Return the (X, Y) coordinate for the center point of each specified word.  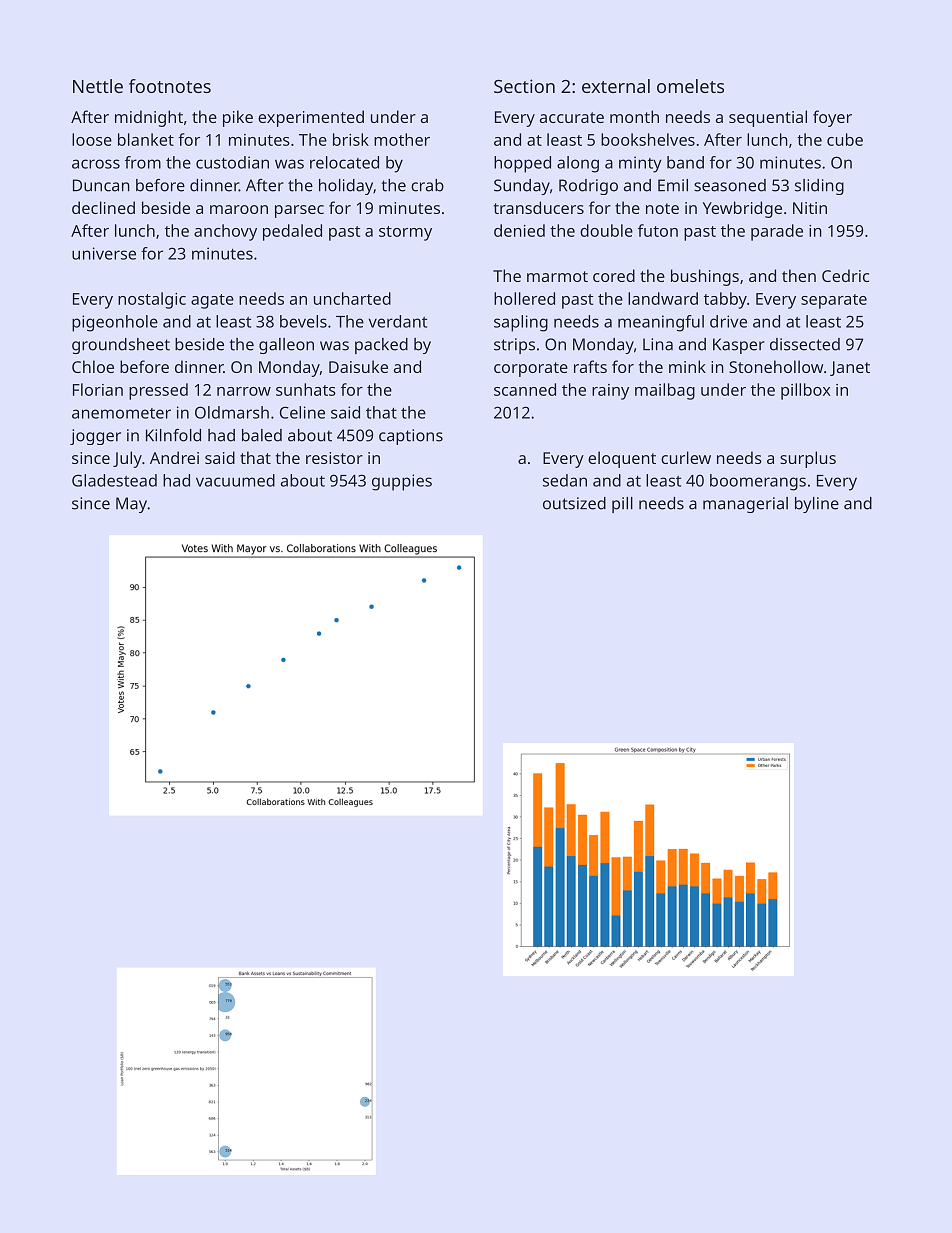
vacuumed (235, 480)
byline (817, 505)
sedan (565, 480)
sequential (768, 118)
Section (524, 86)
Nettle (98, 86)
